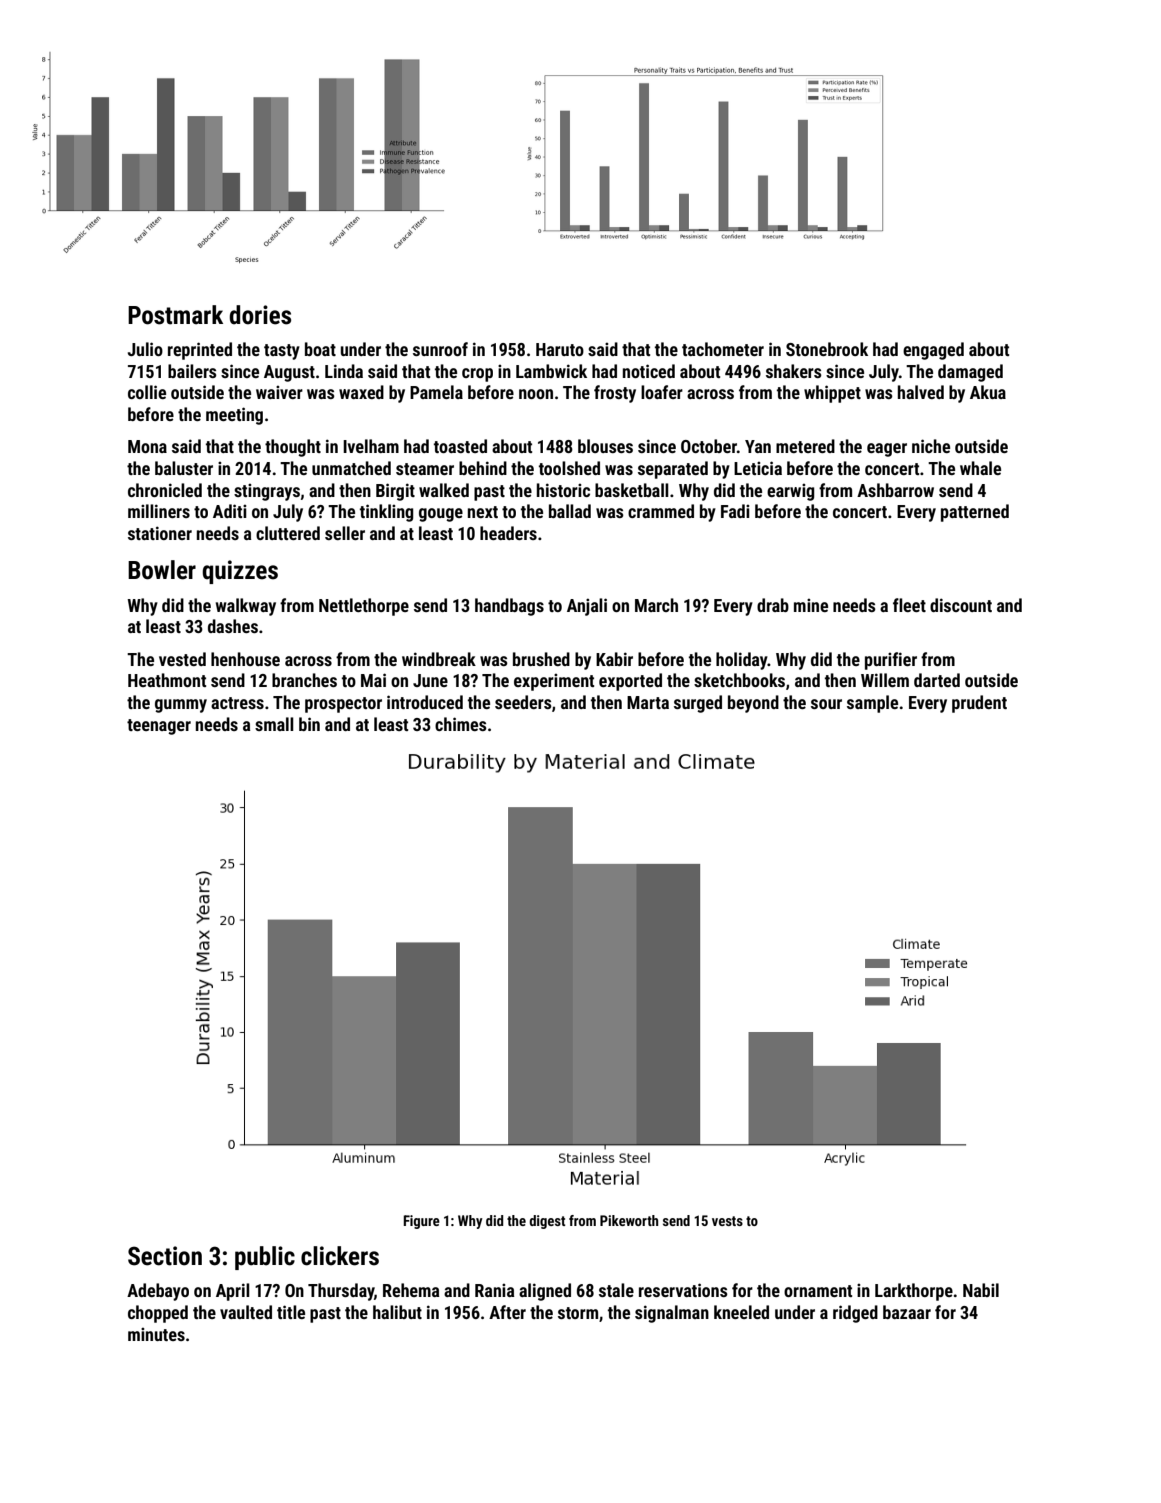 The image size is (1161, 1503). What do you see at coordinates (145, 349) in the image?
I see `Julio` at bounding box center [145, 349].
